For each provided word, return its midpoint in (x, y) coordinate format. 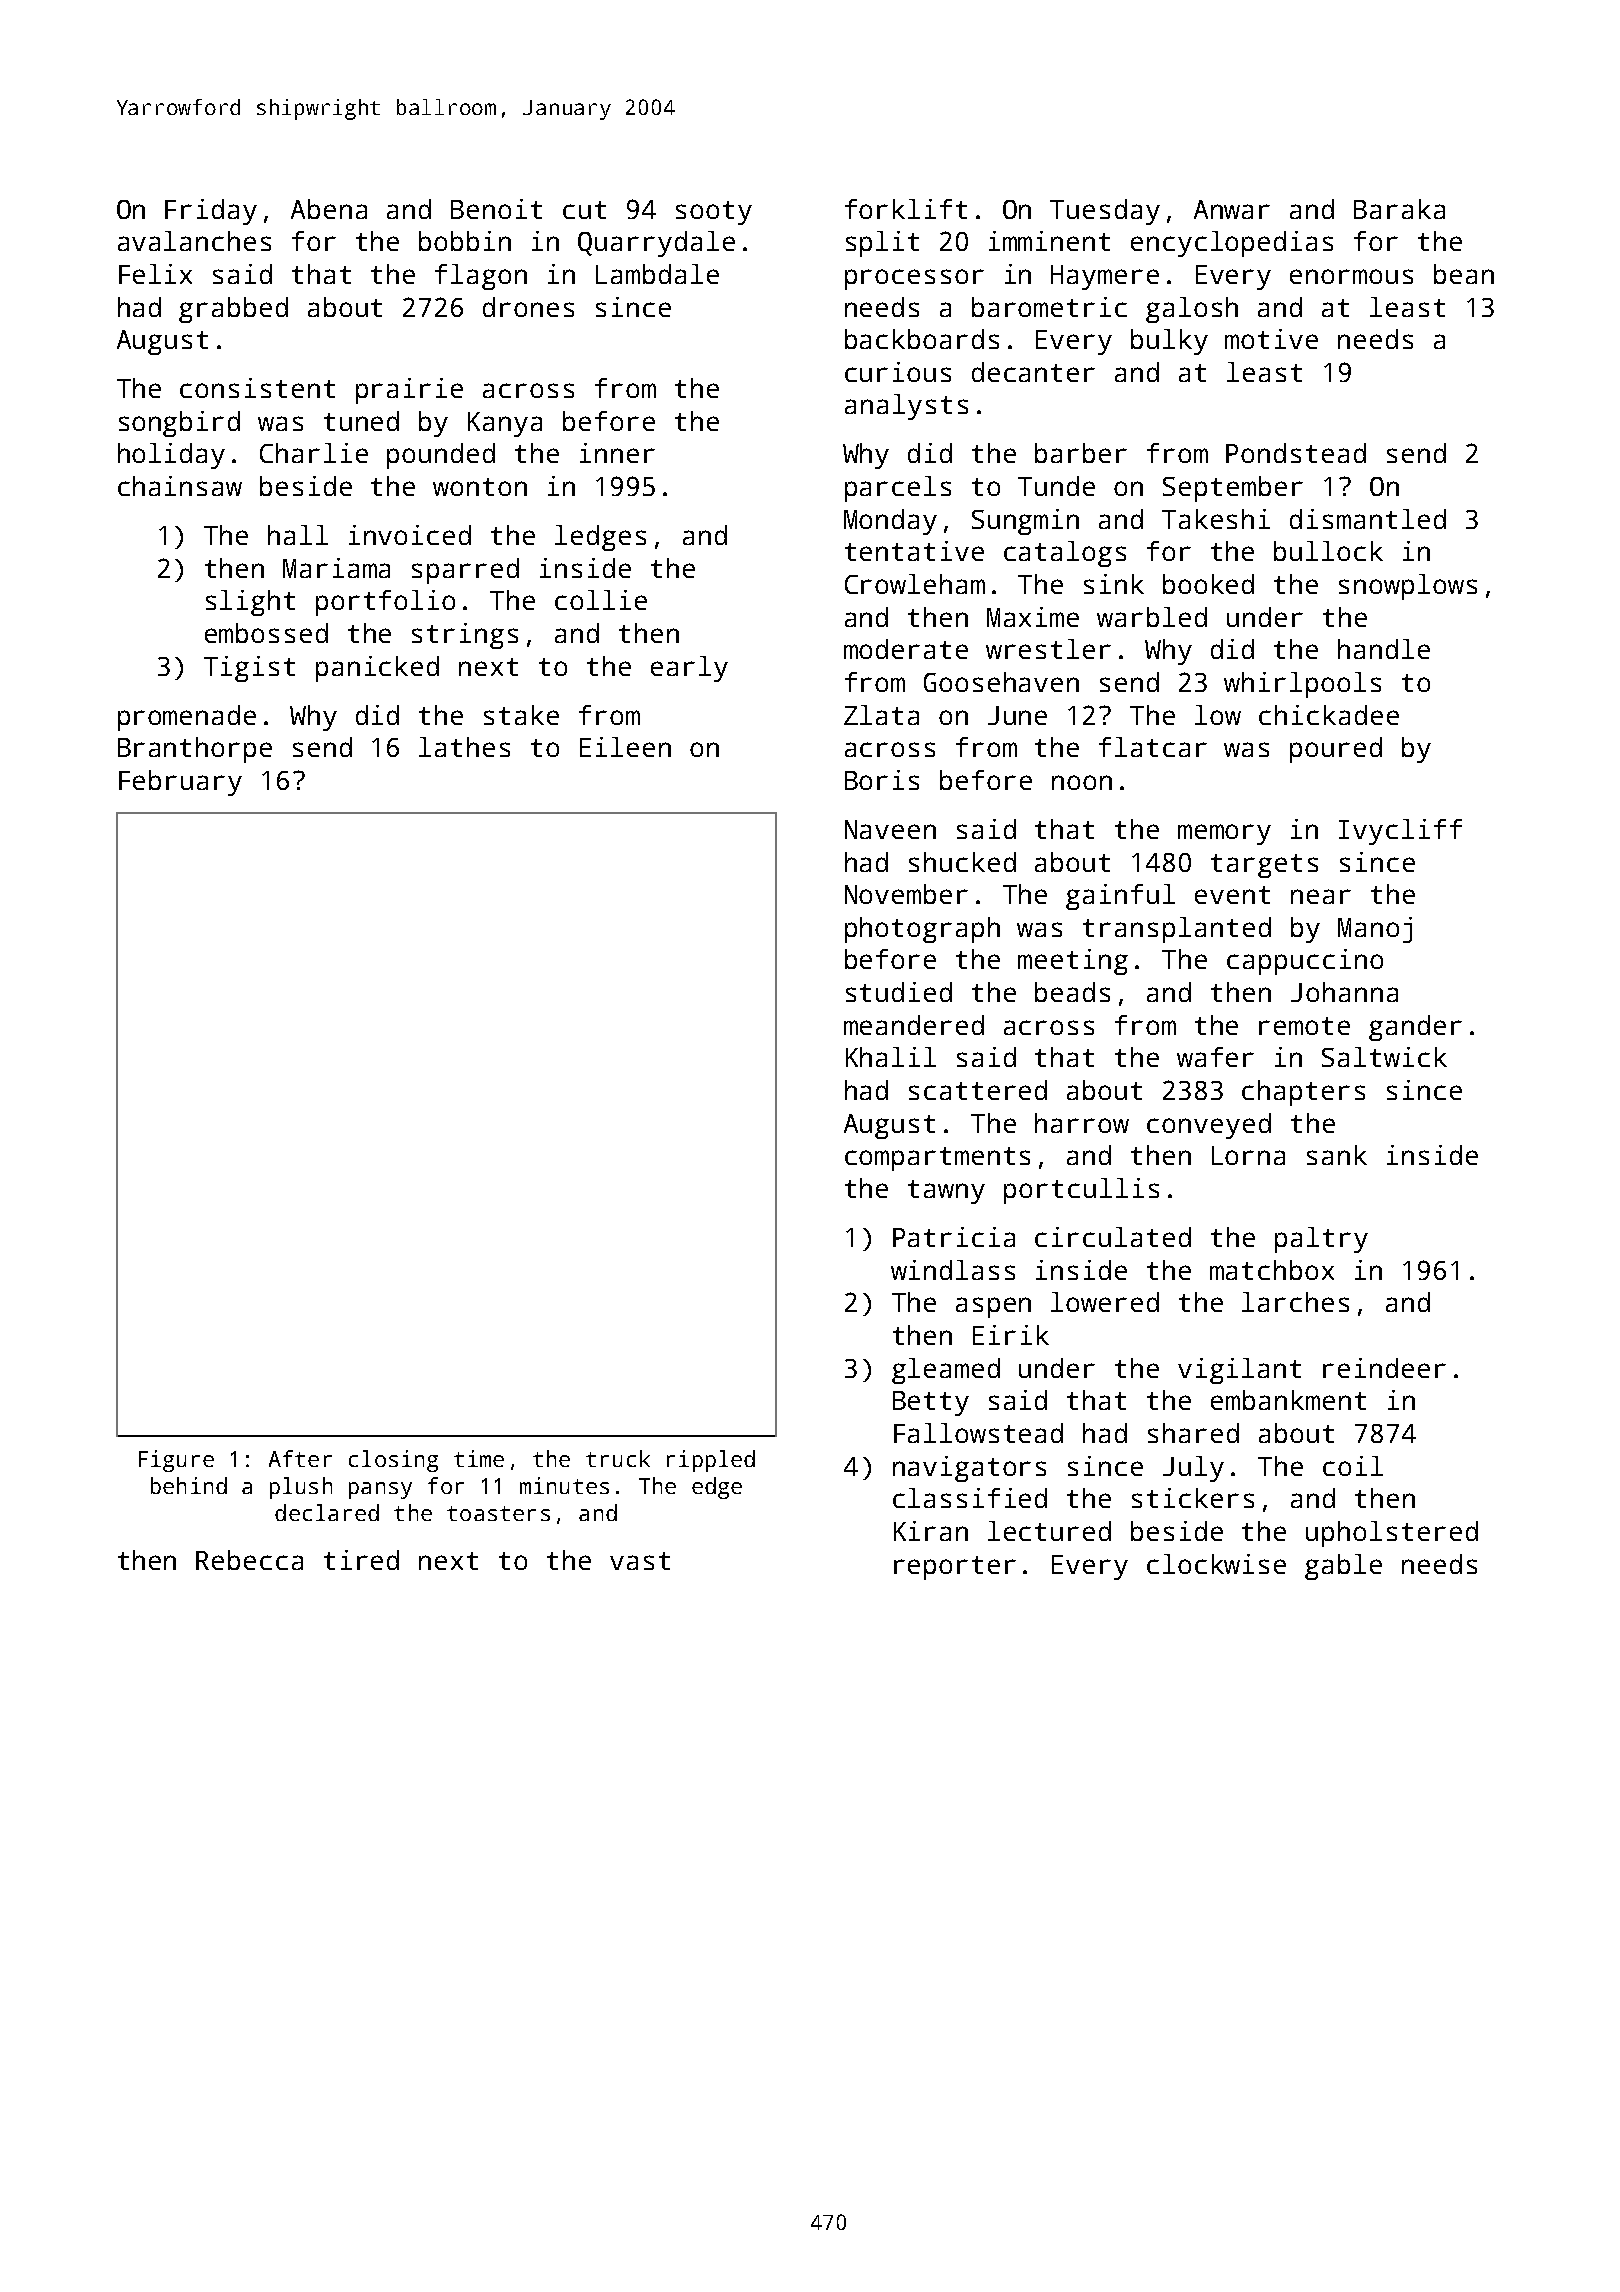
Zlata (881, 715)
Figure (176, 1461)
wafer (1215, 1057)
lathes (464, 747)
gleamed (946, 1371)
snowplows (1408, 587)
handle (1384, 649)
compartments (937, 1159)
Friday (211, 212)
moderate (906, 649)
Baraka (1399, 209)
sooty (714, 213)
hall (298, 535)
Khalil (891, 1057)
